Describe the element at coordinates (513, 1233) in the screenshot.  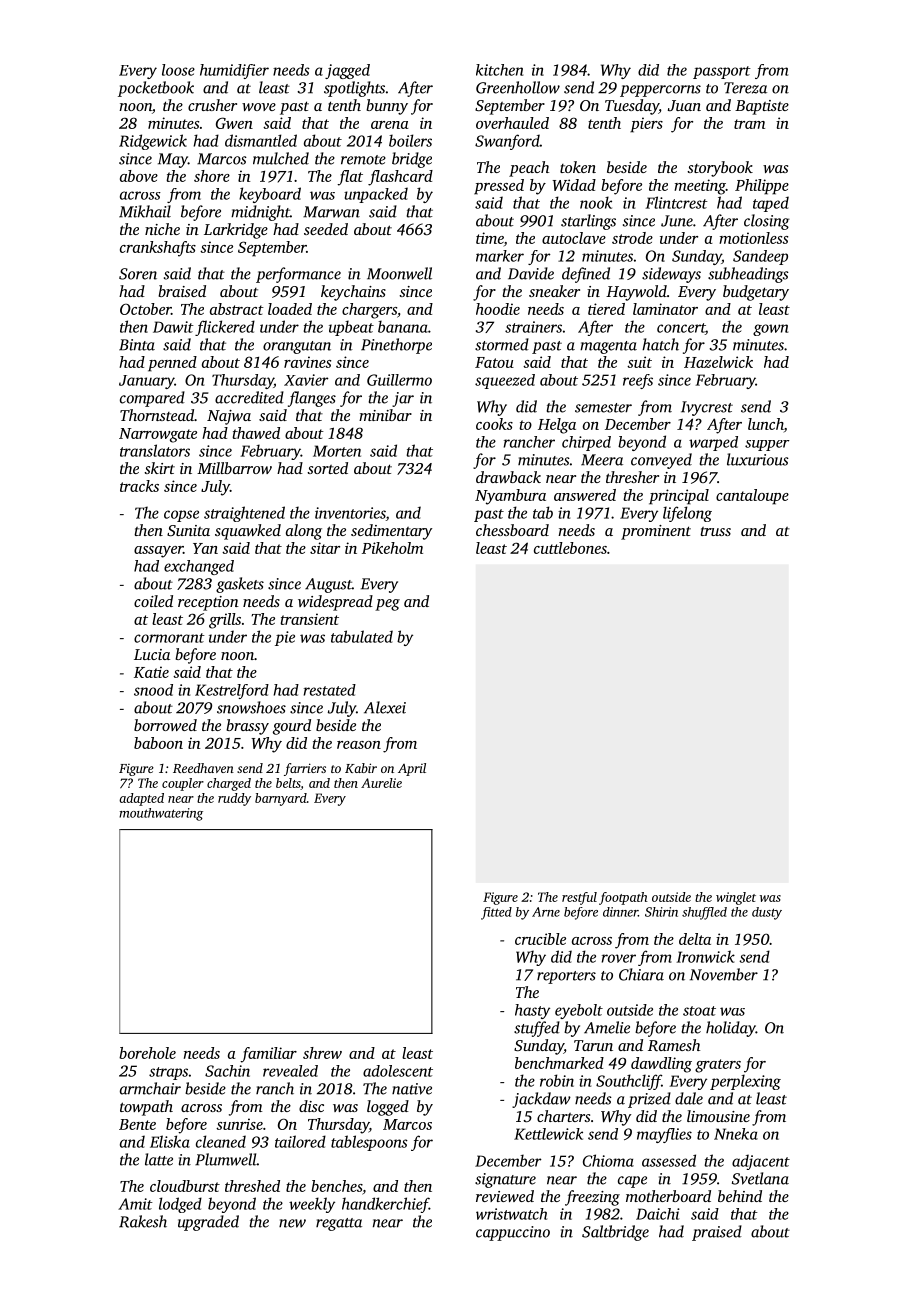
I see `cappuccino` at that location.
